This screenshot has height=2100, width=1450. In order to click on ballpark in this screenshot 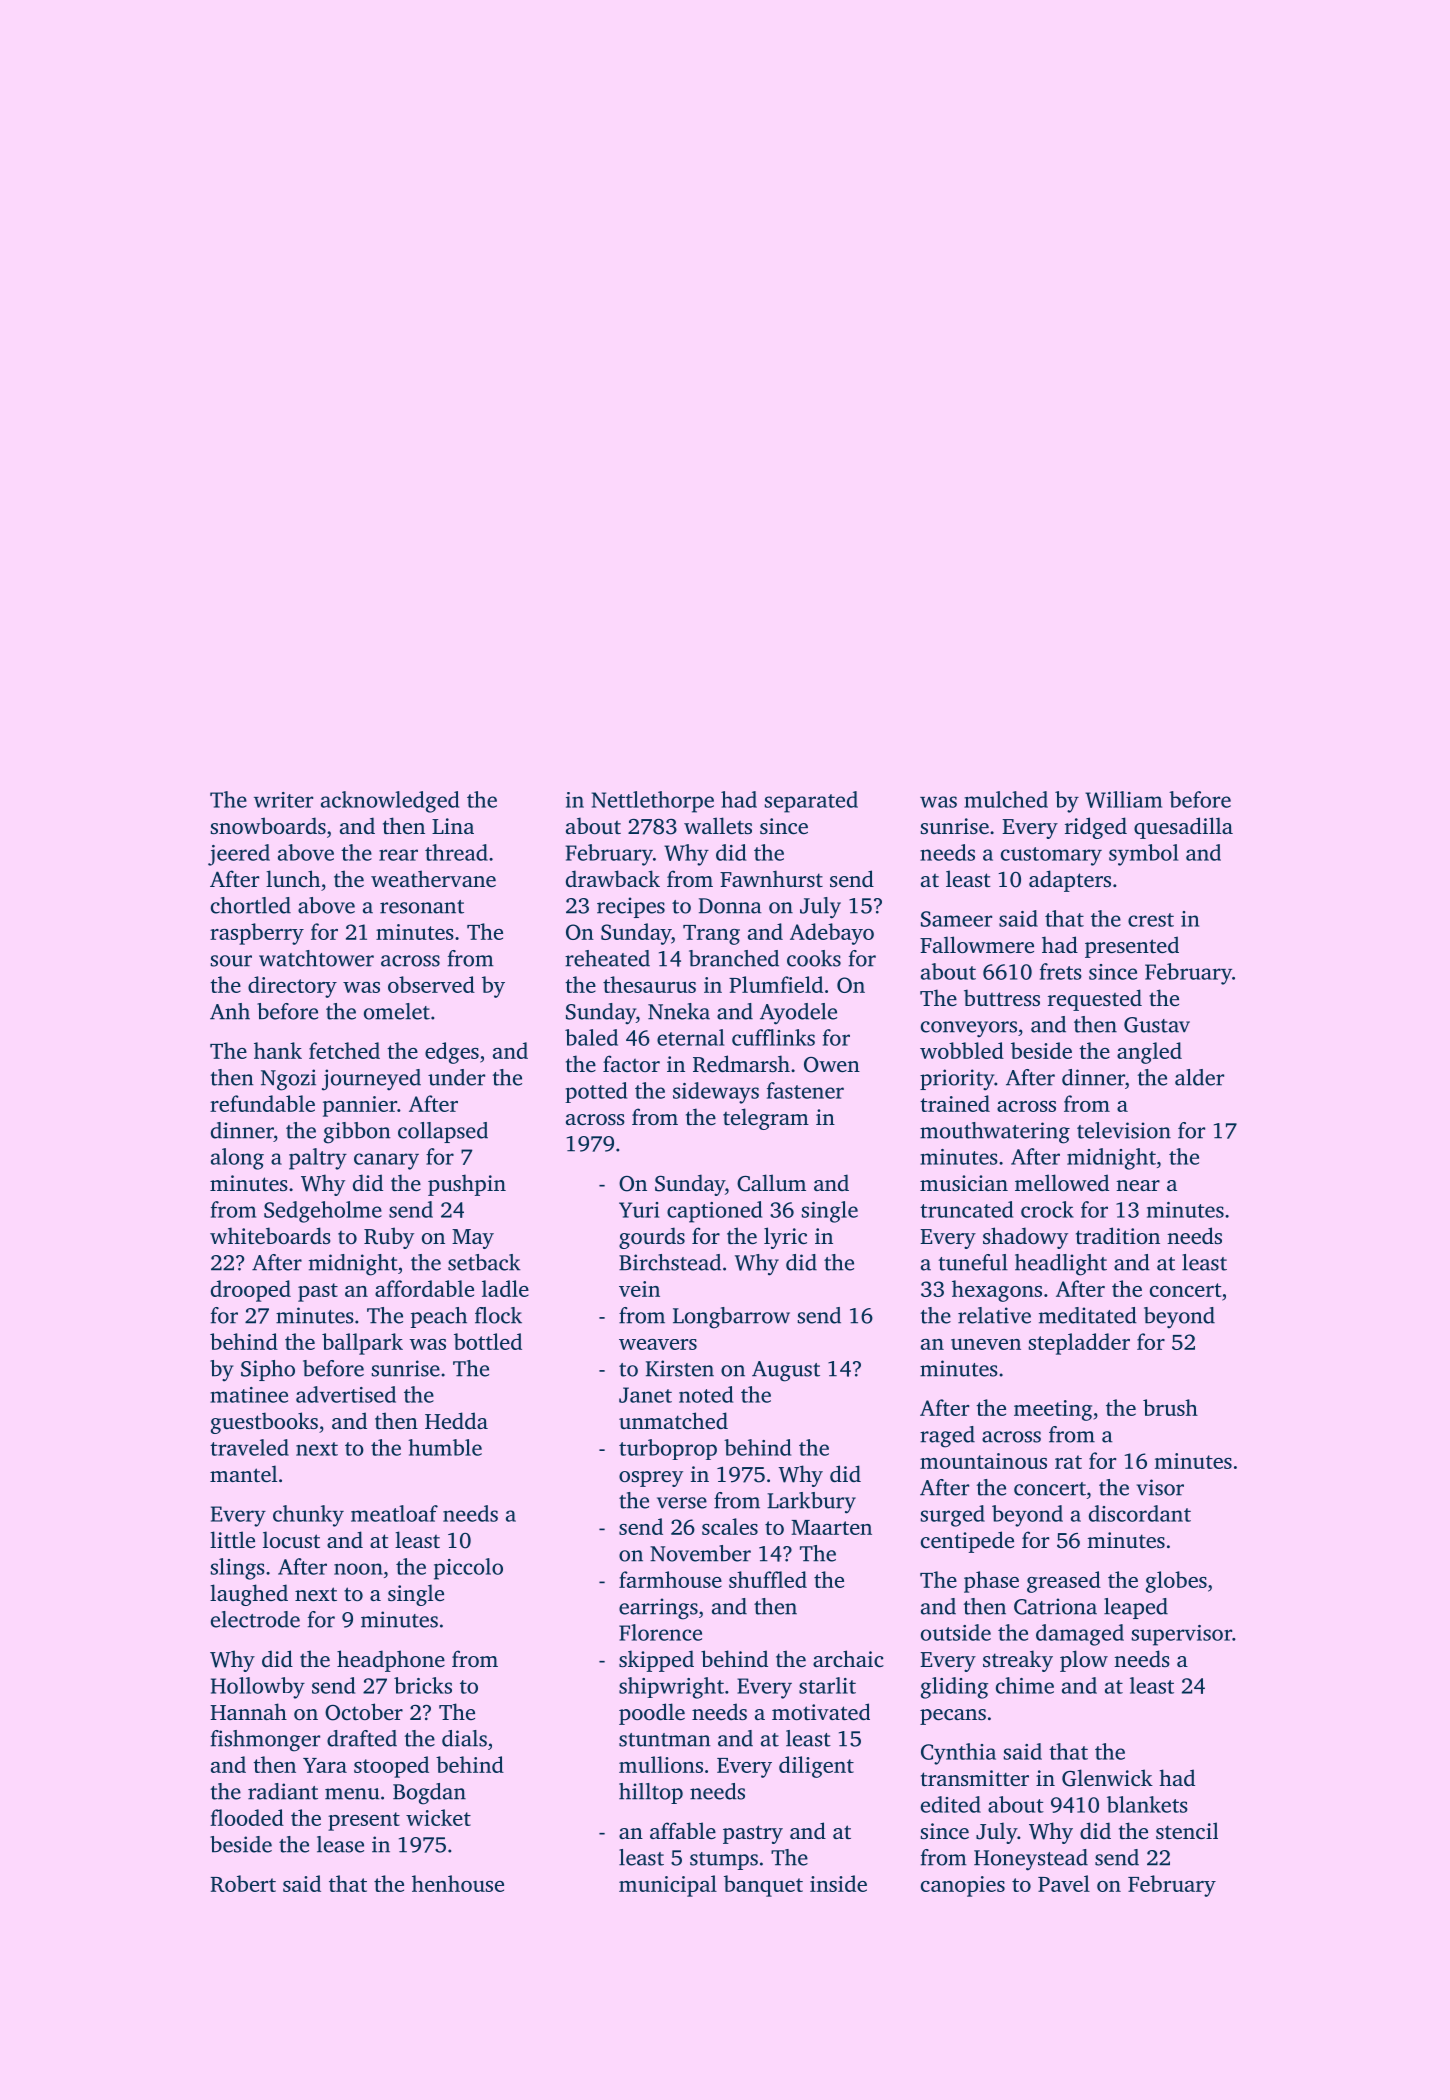, I will do `click(362, 1344)`.
